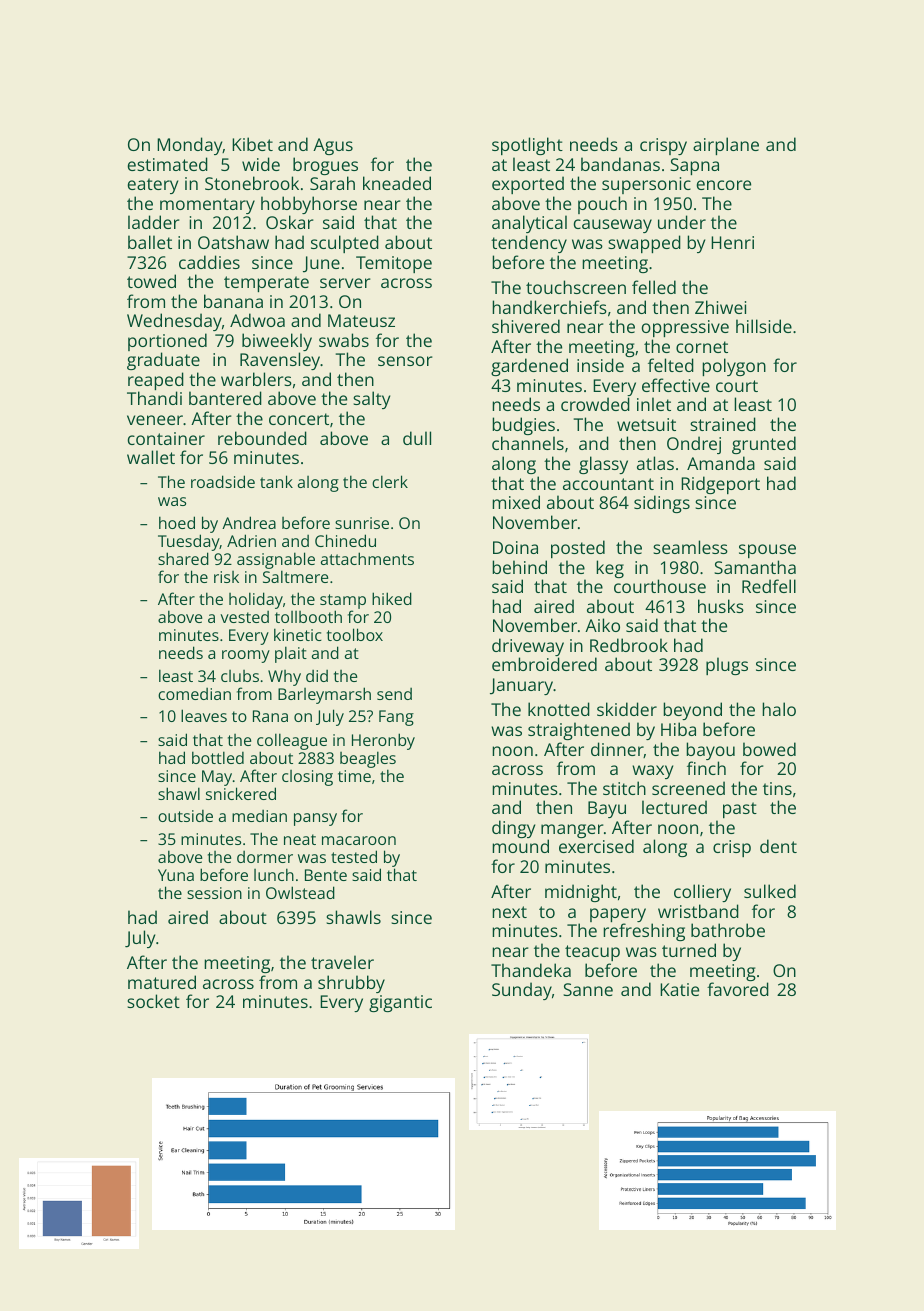 The width and height of the image is (924, 1311). Describe the element at coordinates (252, 183) in the image. I see `Stonebrook` at that location.
